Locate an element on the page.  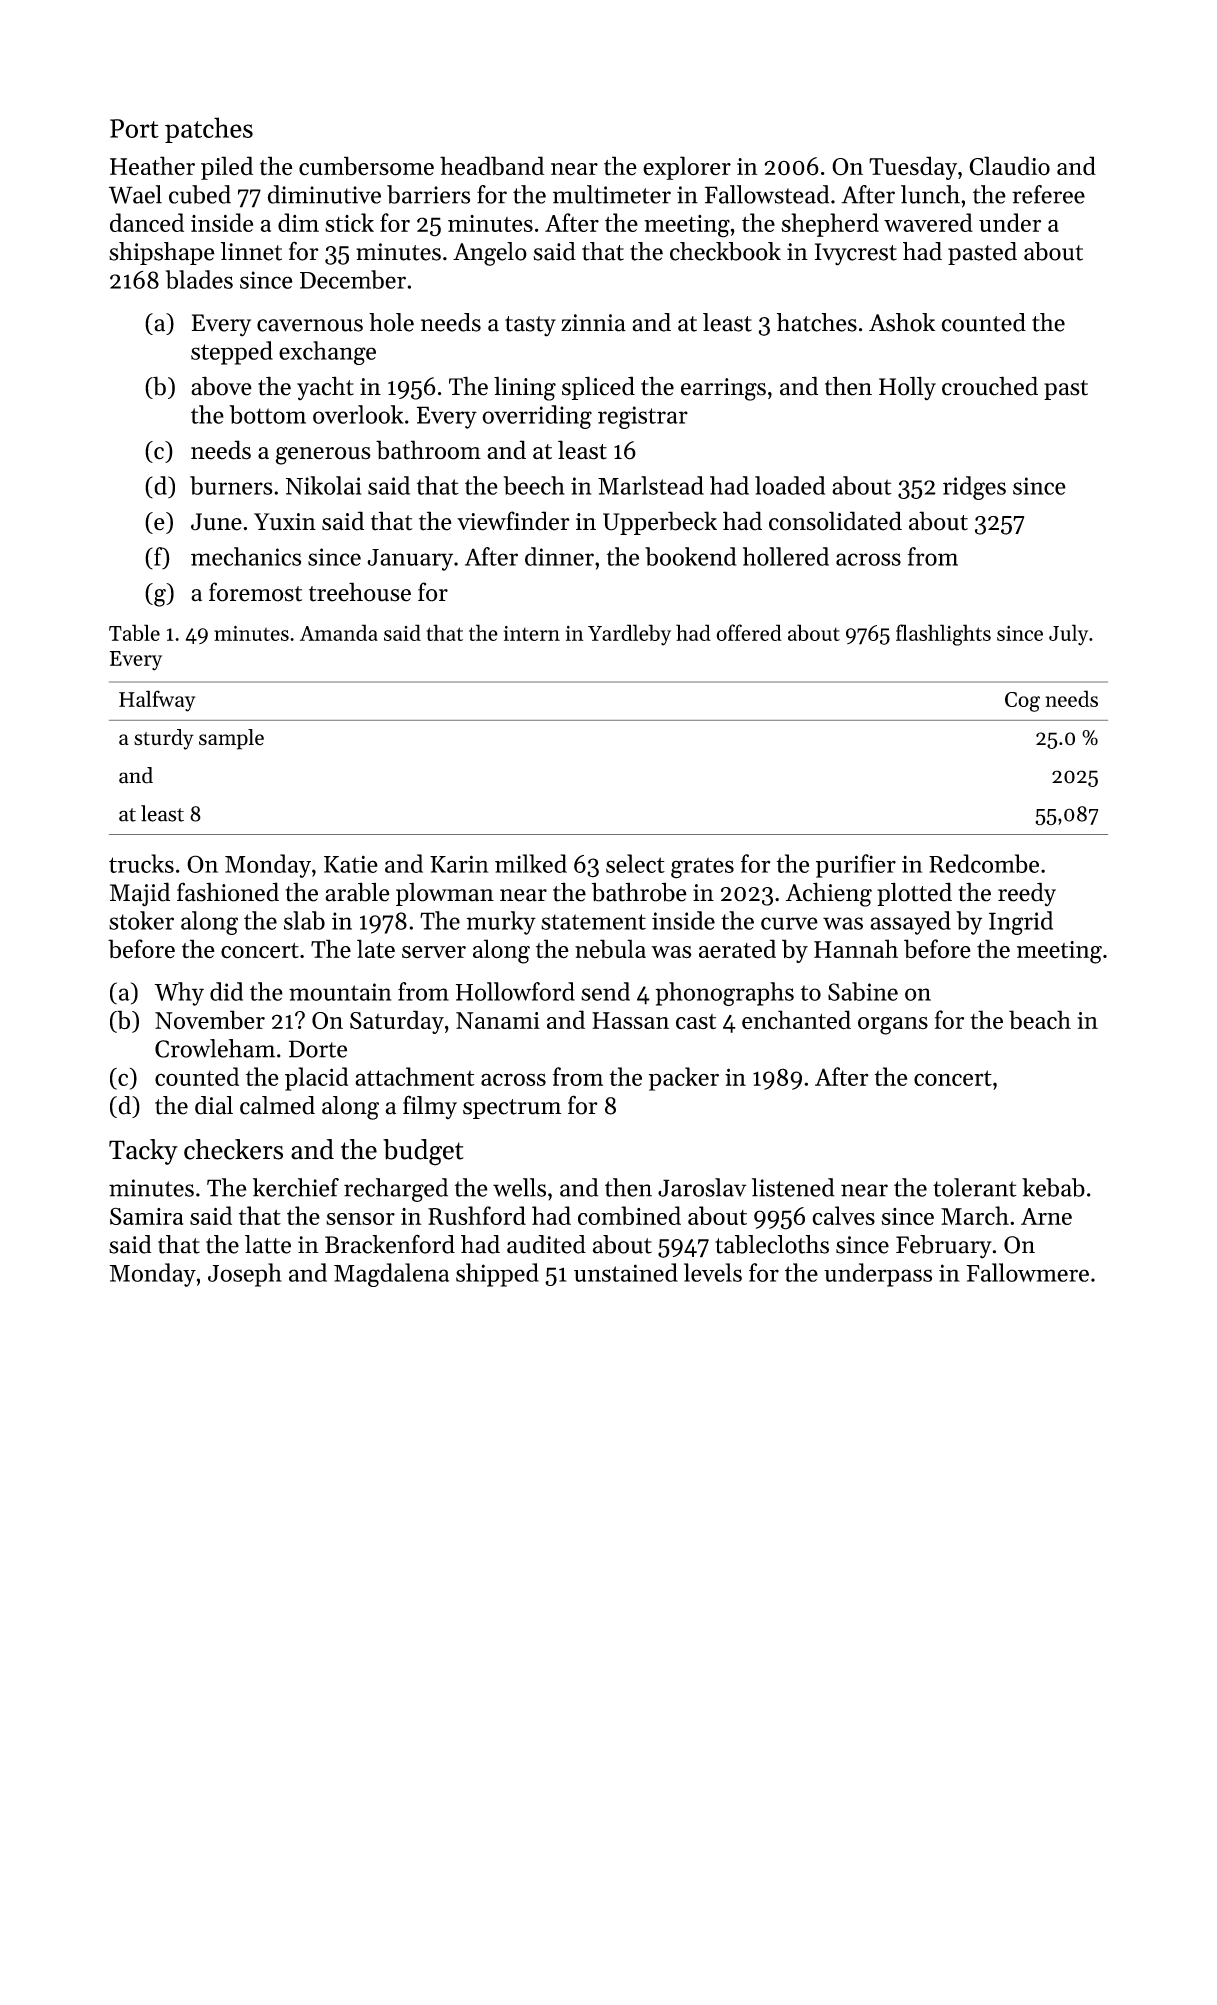
flashlights is located at coordinates (943, 635).
